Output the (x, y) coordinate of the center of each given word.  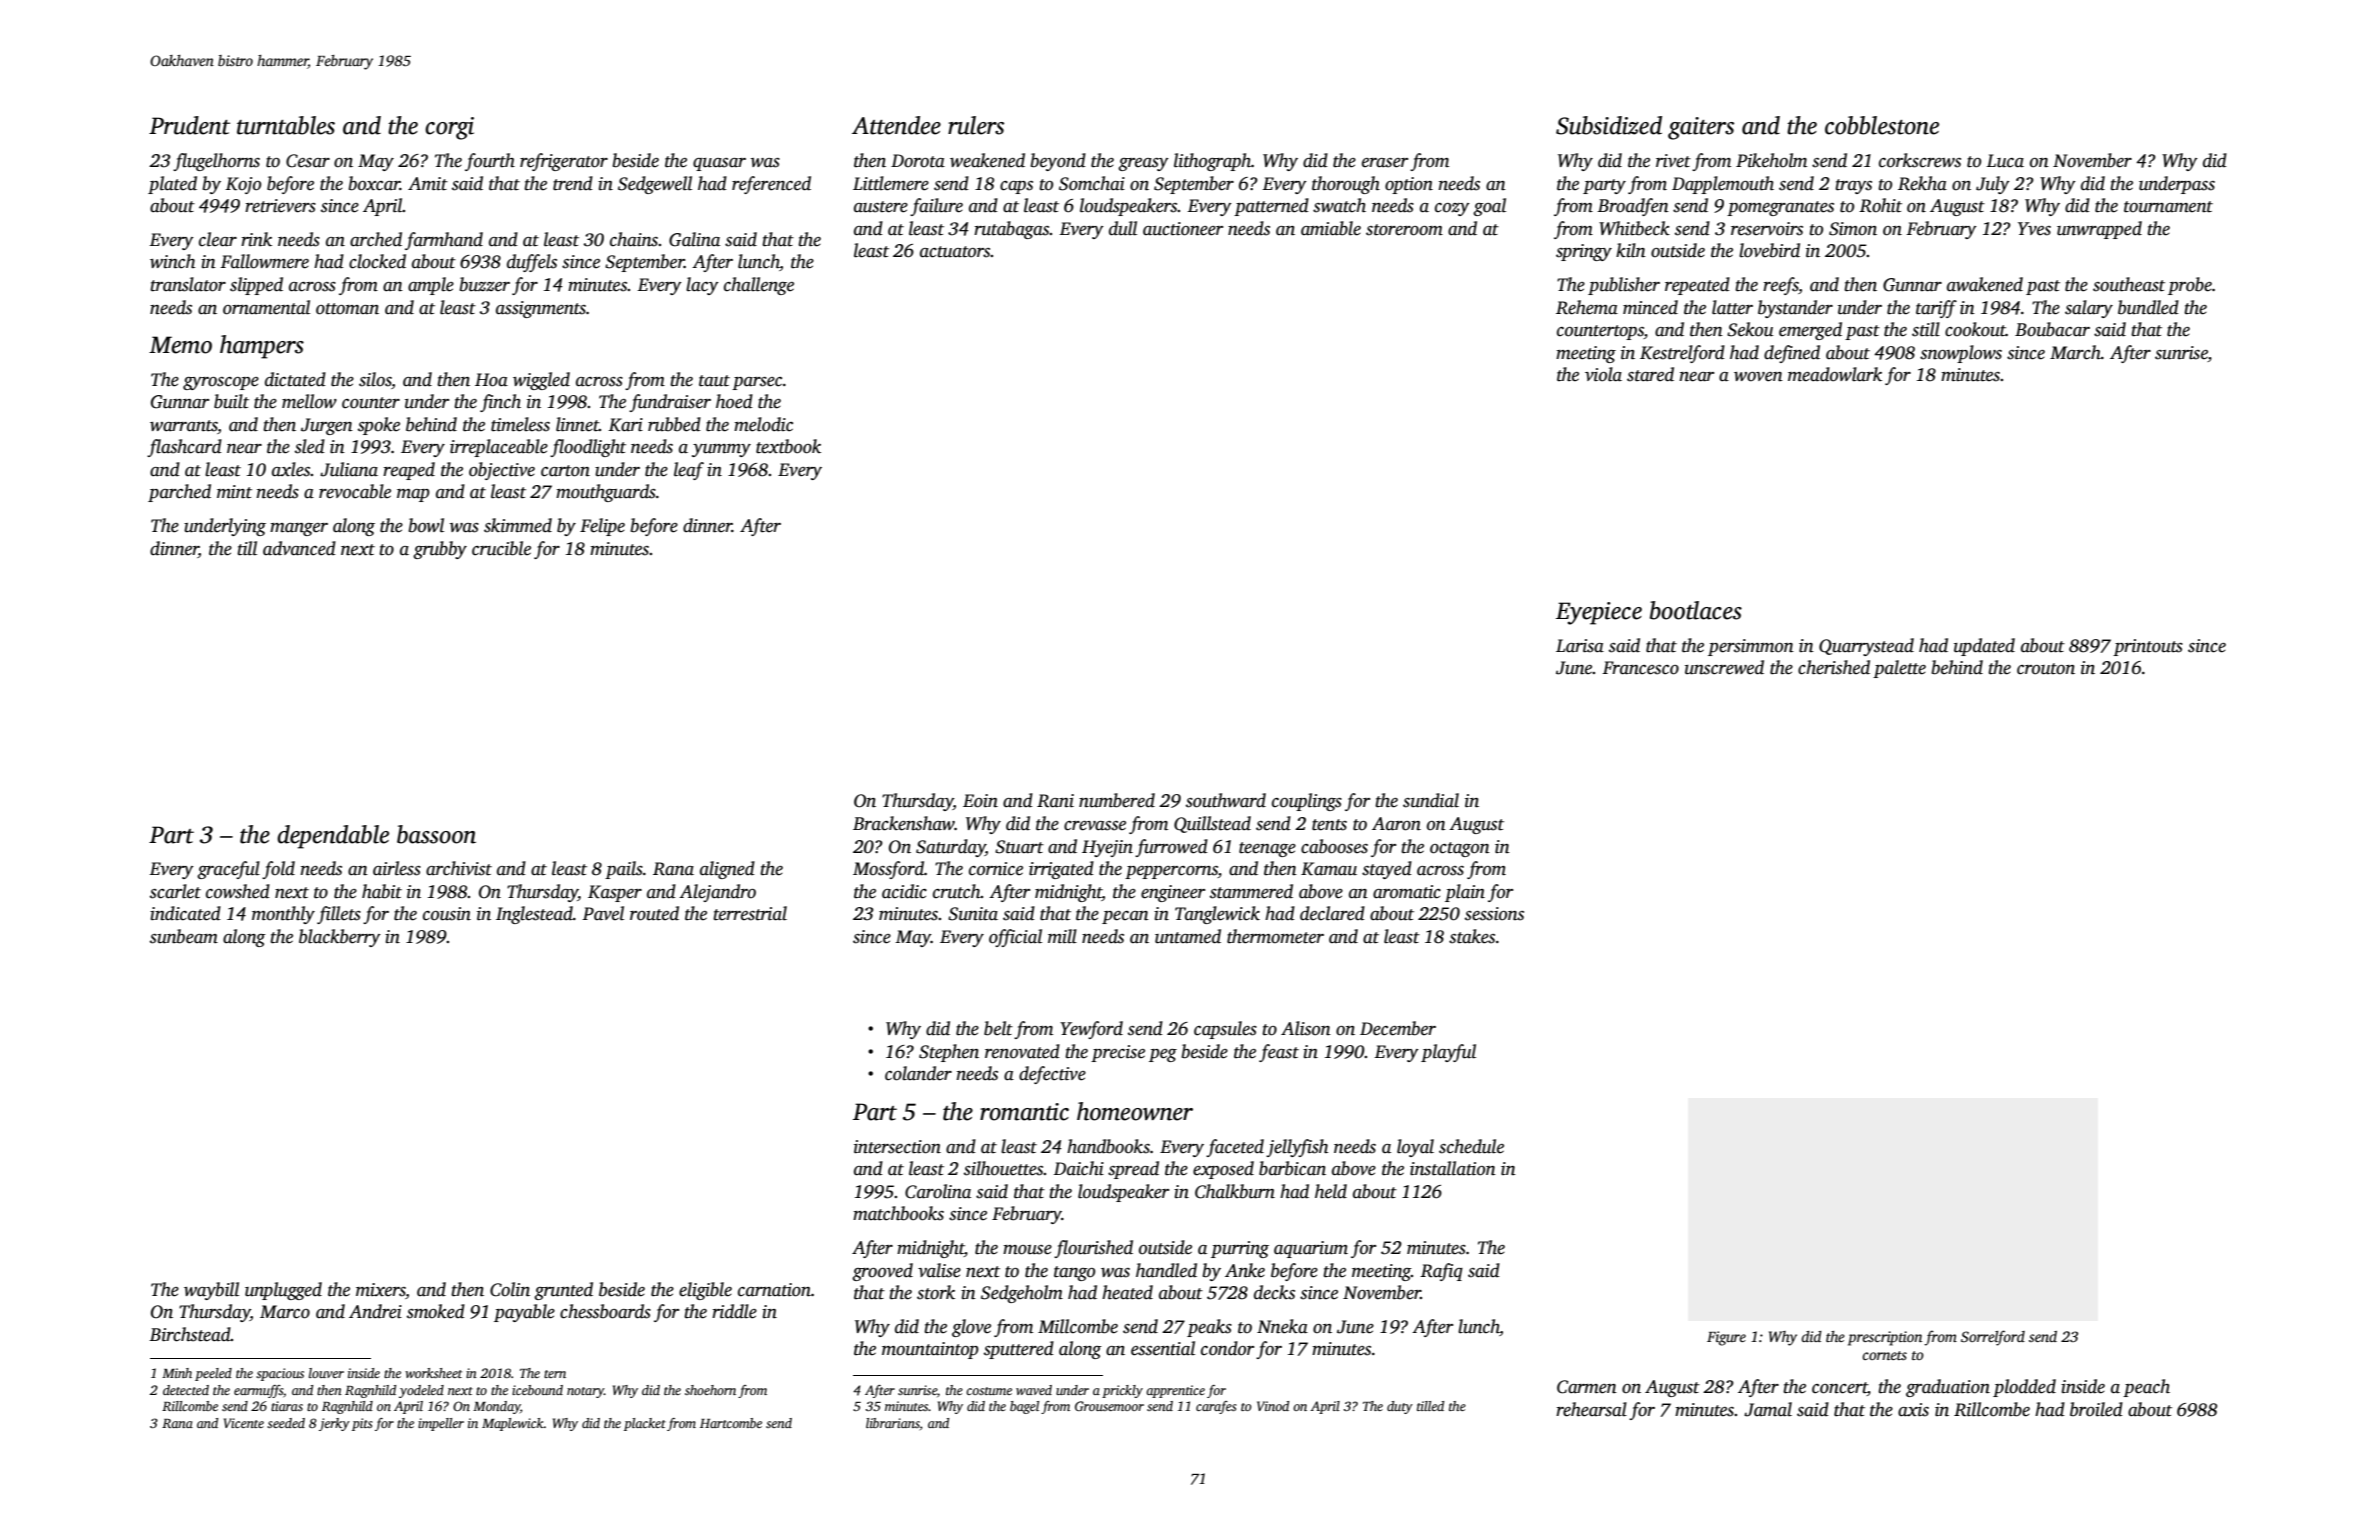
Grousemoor (1109, 1406)
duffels (532, 263)
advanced (299, 548)
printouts (2148, 647)
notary (585, 1392)
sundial (1431, 800)
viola (1603, 374)
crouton (2046, 669)
